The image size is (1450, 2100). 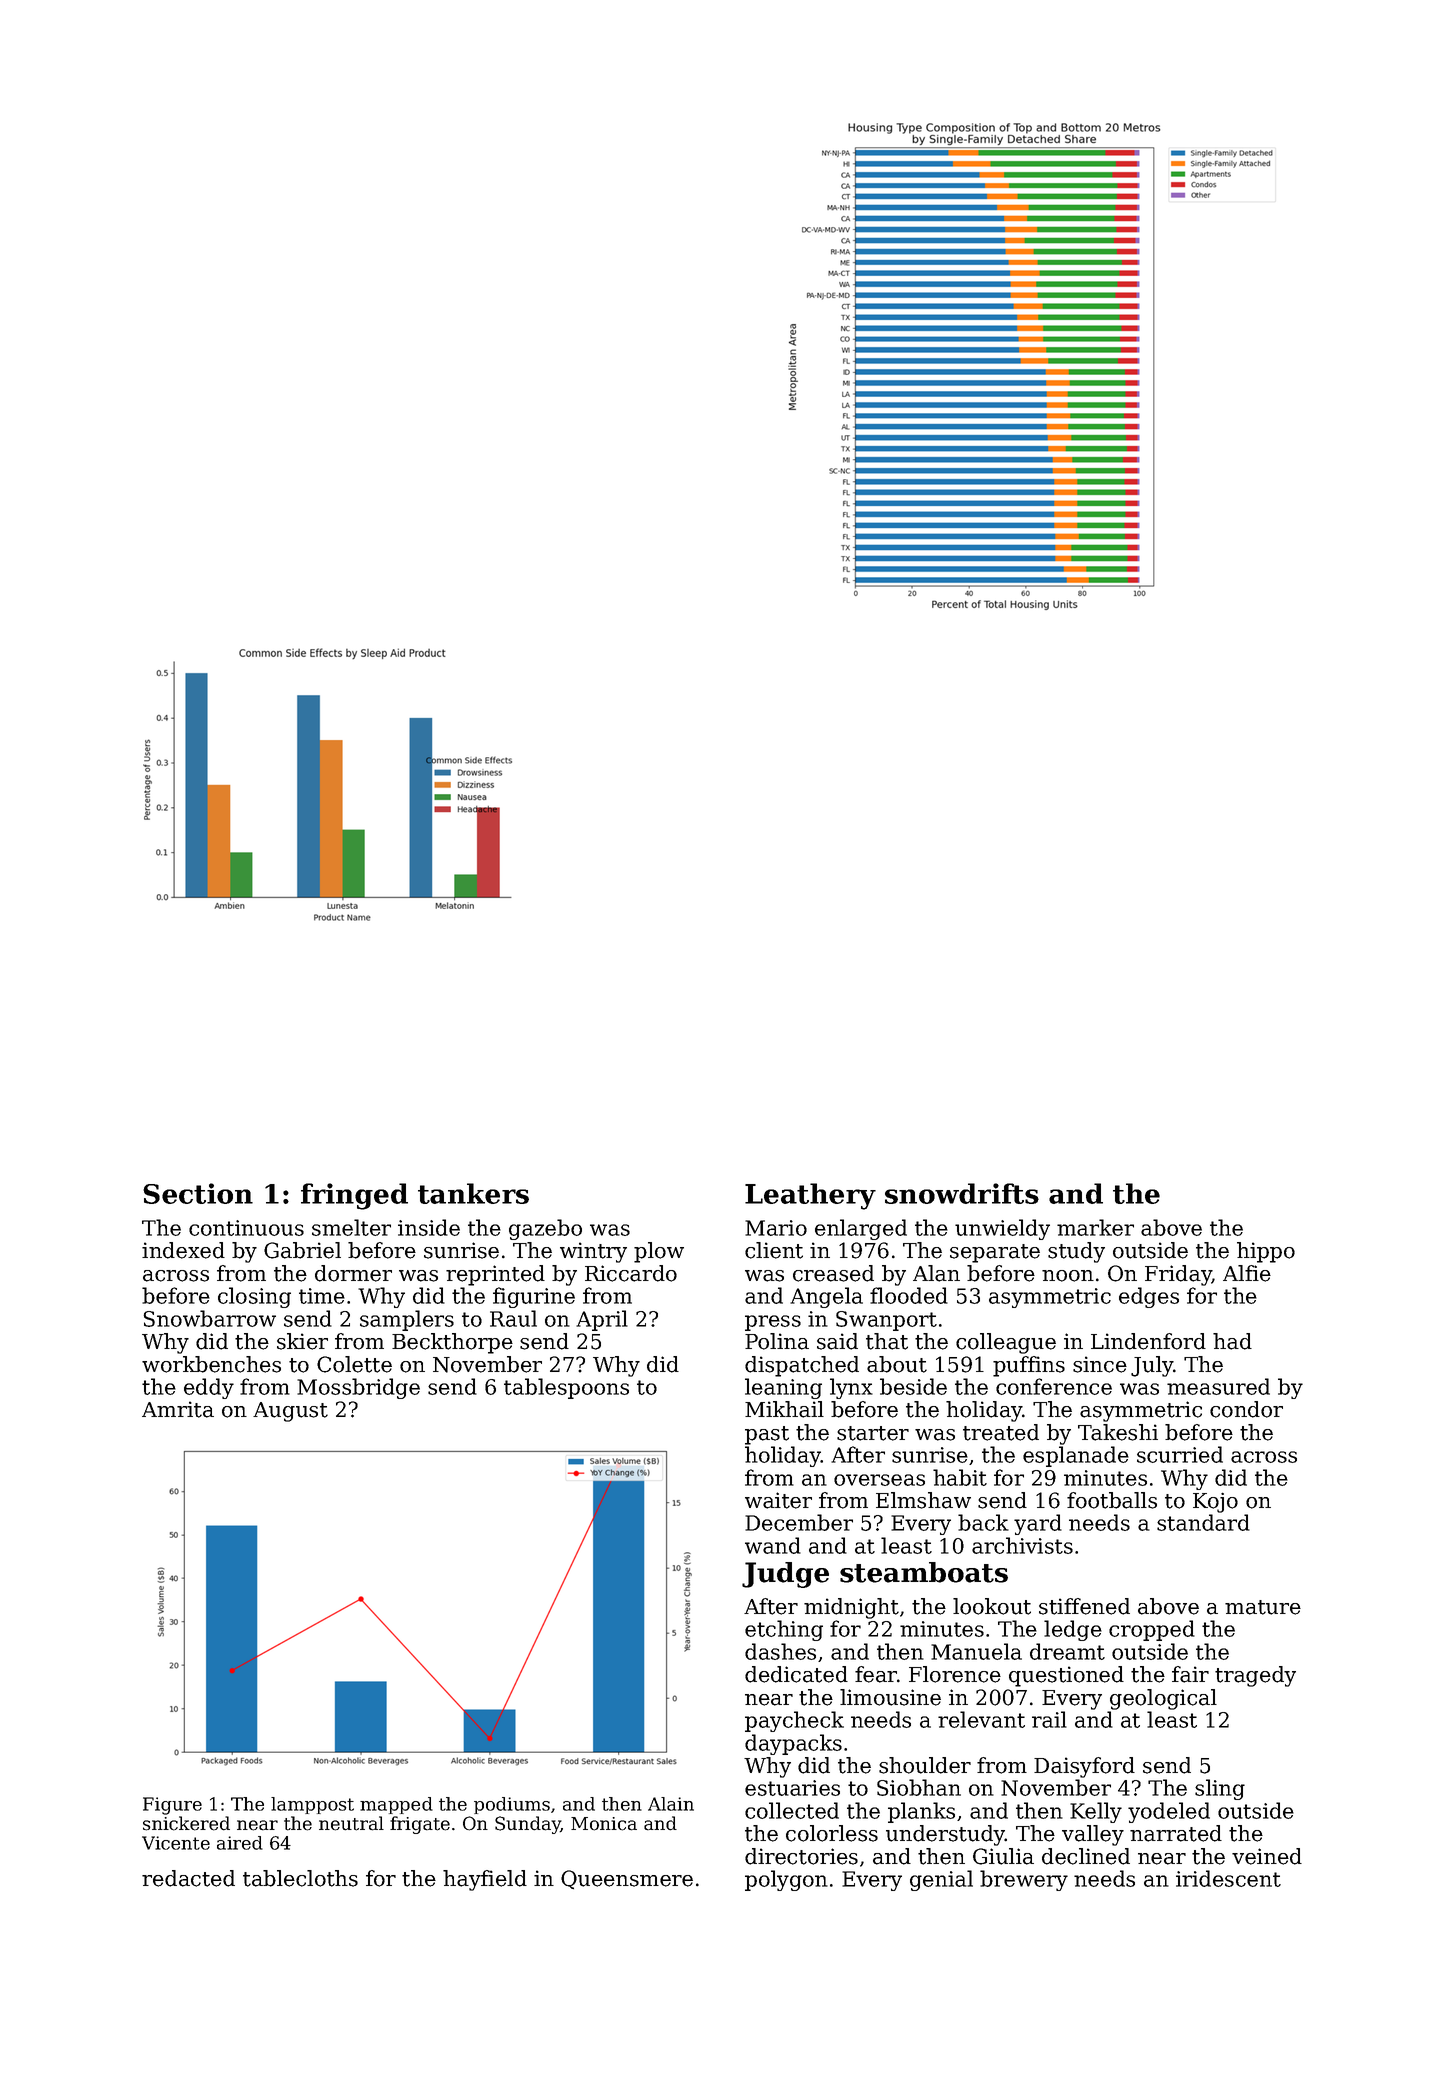 What do you see at coordinates (1255, 1676) in the screenshot?
I see `tragedy` at bounding box center [1255, 1676].
